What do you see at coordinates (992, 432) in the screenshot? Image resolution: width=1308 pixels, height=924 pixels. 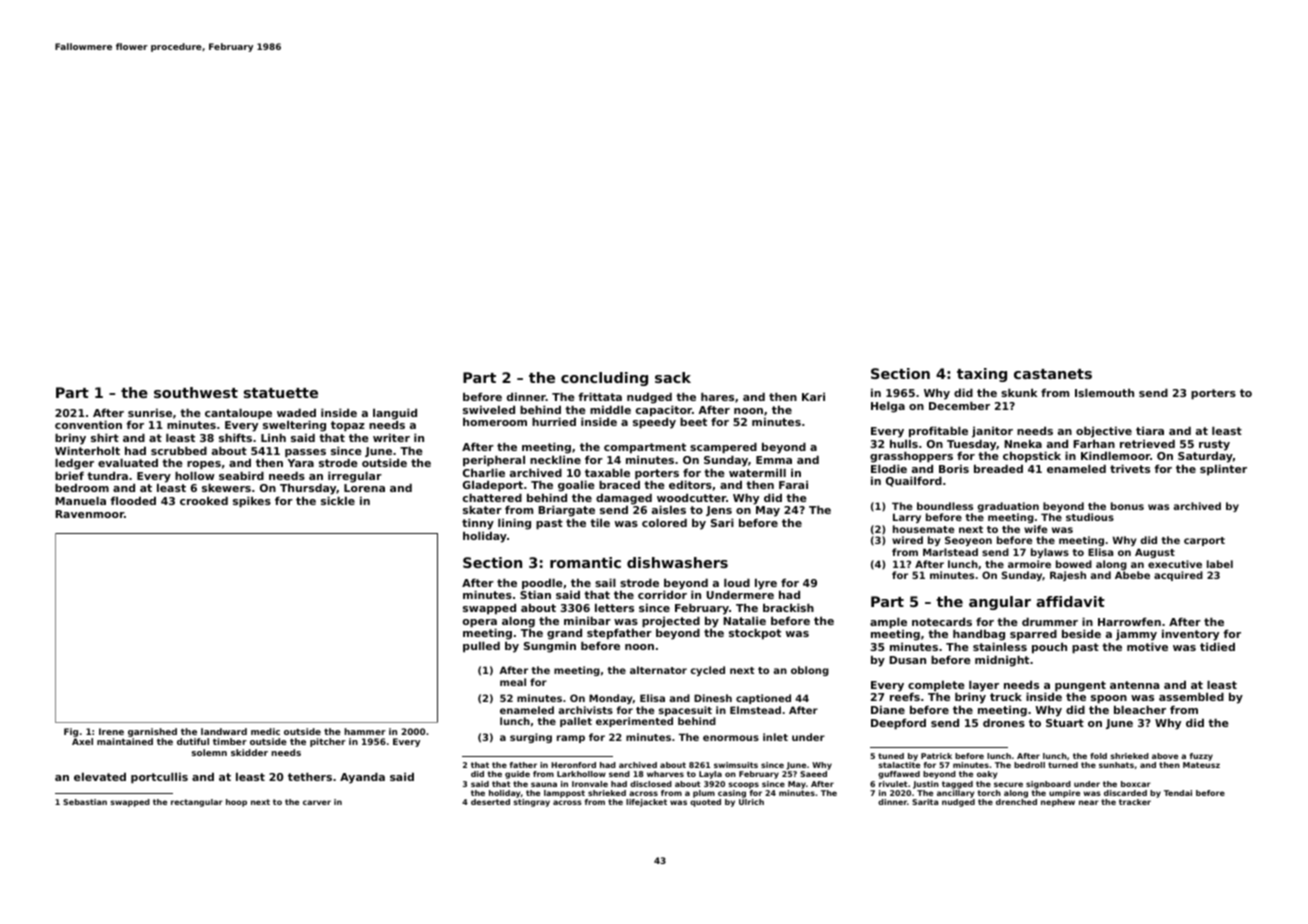 I see `janitor` at bounding box center [992, 432].
